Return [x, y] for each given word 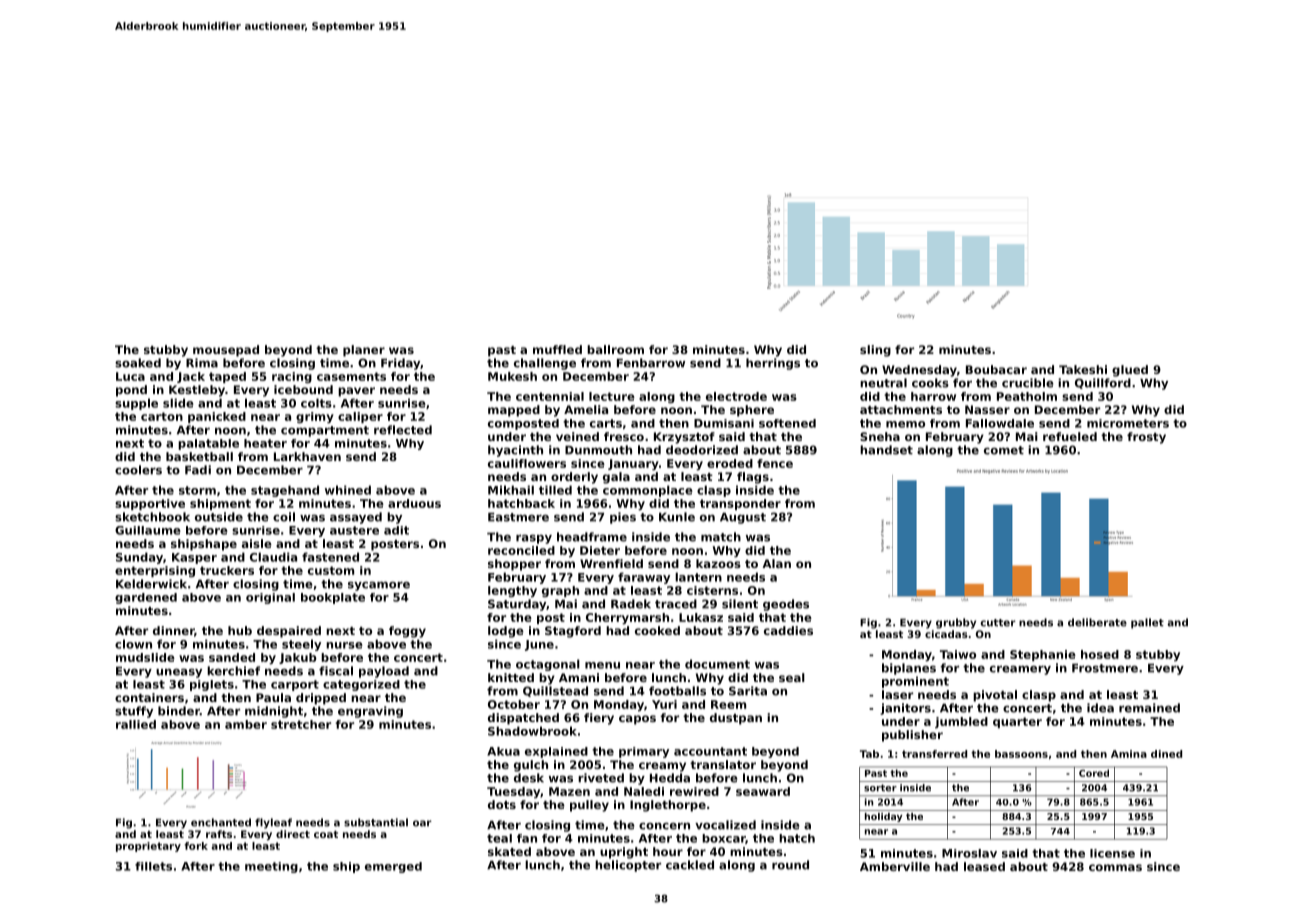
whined [348, 490]
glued [1130, 371]
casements [351, 376]
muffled [557, 349]
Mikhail [511, 490]
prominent [915, 682]
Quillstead [555, 691]
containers [149, 697]
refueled [1070, 436]
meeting [271, 867]
